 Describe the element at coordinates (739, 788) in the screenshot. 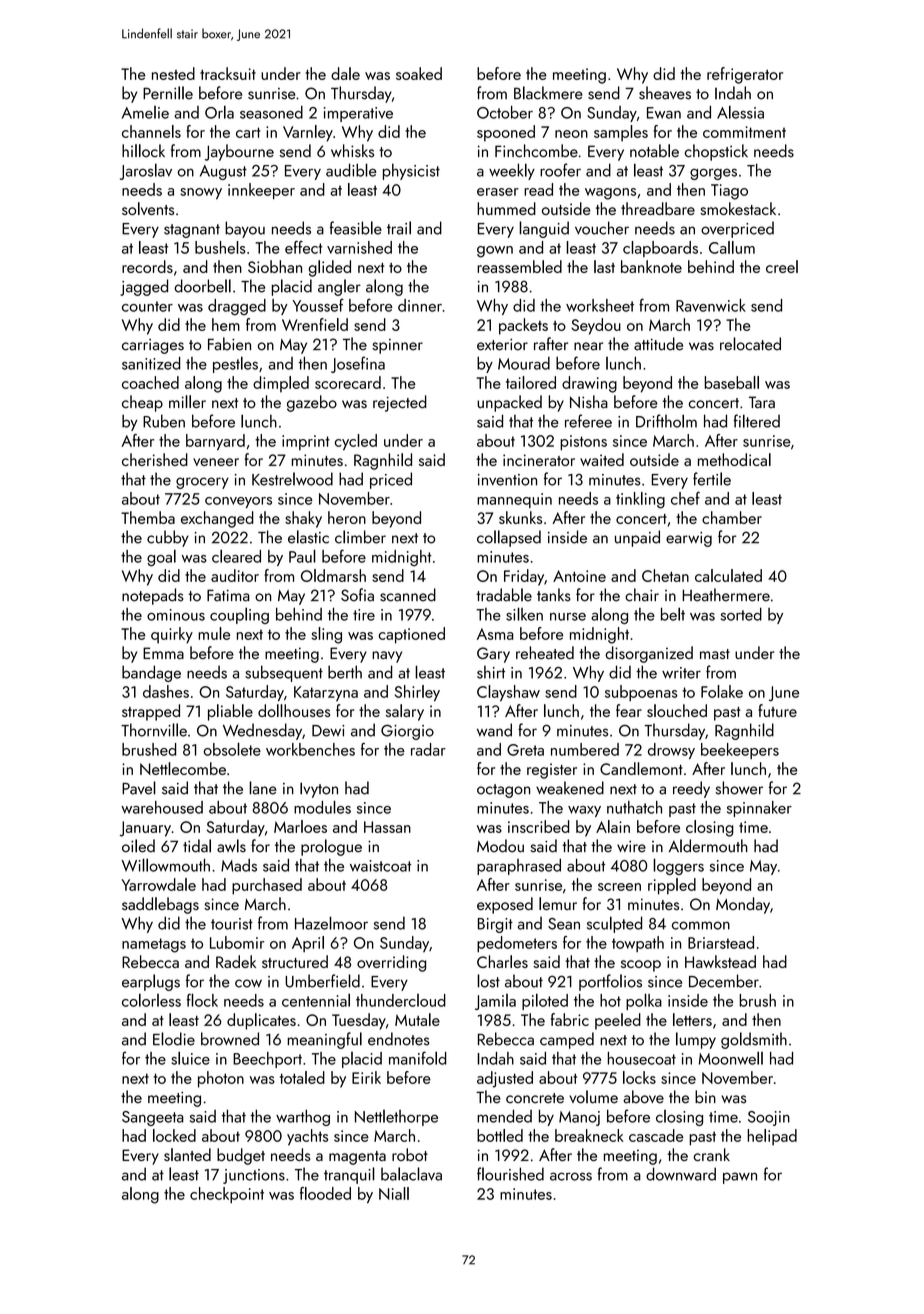

I see `shower` at that location.
